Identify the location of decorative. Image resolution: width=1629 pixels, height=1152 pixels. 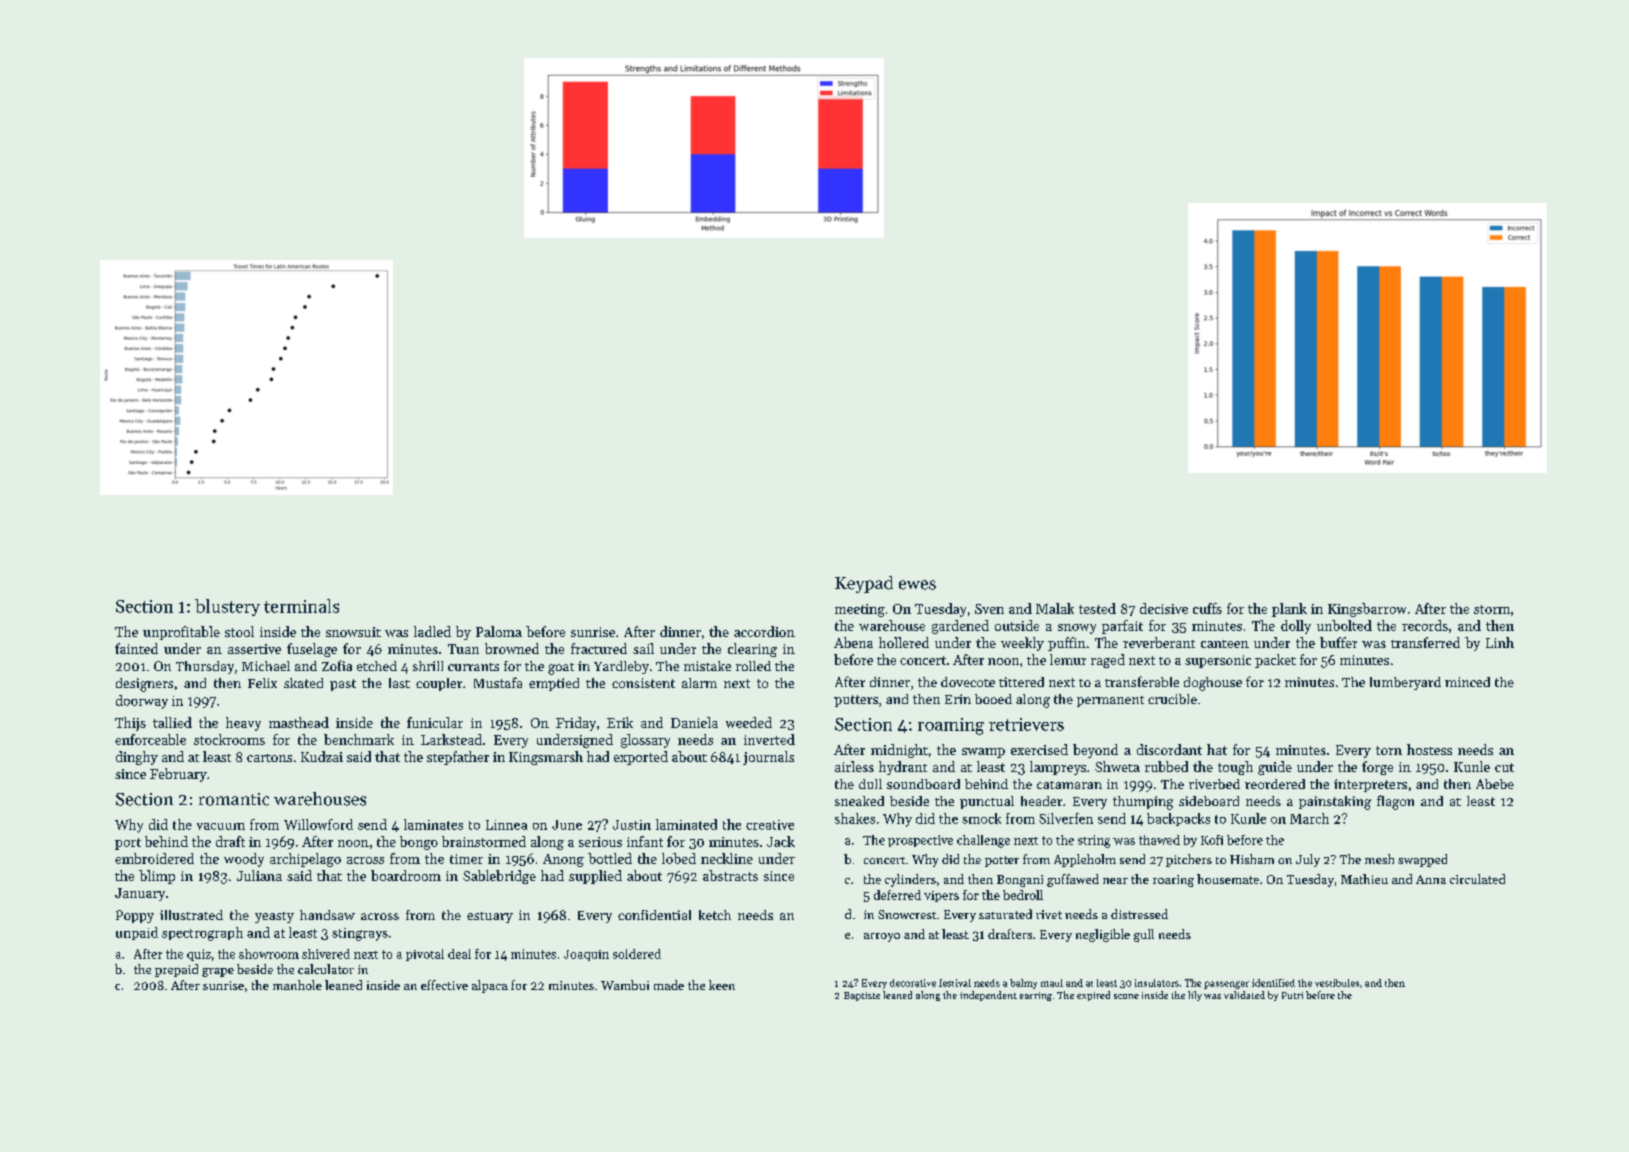
(913, 983).
